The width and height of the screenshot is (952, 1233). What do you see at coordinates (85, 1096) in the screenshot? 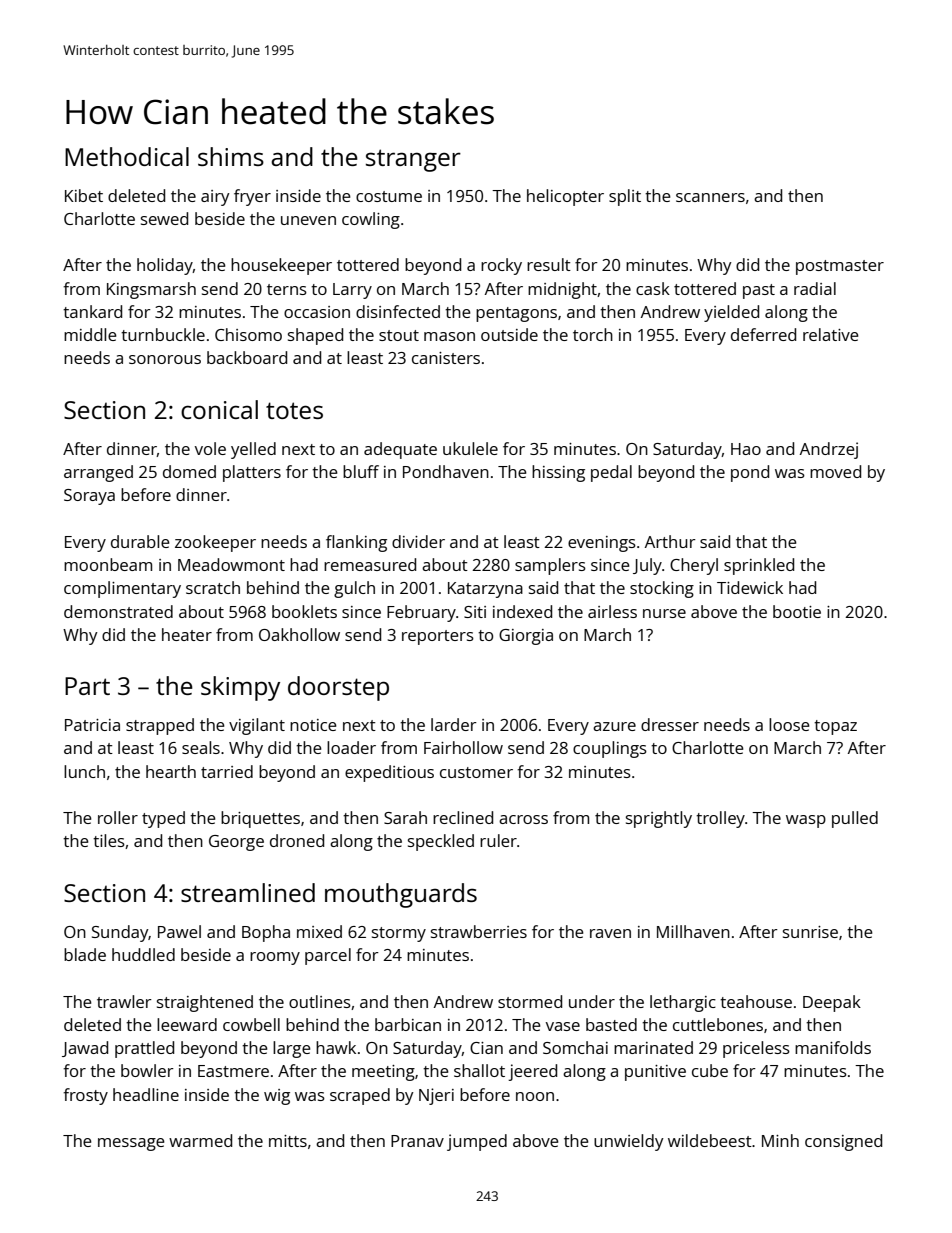
I see `frosty` at bounding box center [85, 1096].
